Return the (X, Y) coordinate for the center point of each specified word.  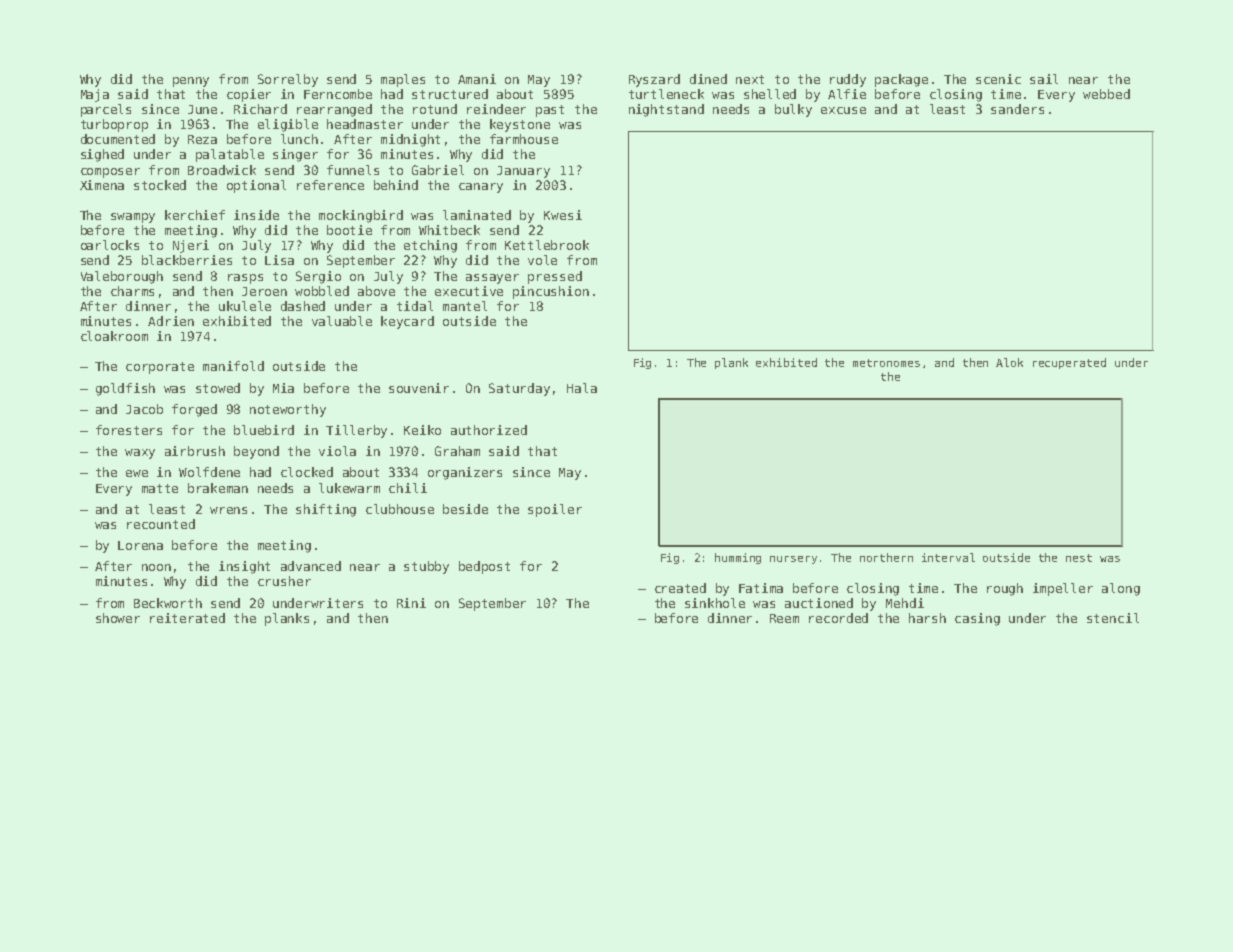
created (680, 588)
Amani (477, 79)
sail (1044, 79)
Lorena (140, 545)
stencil (1113, 618)
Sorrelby (288, 80)
